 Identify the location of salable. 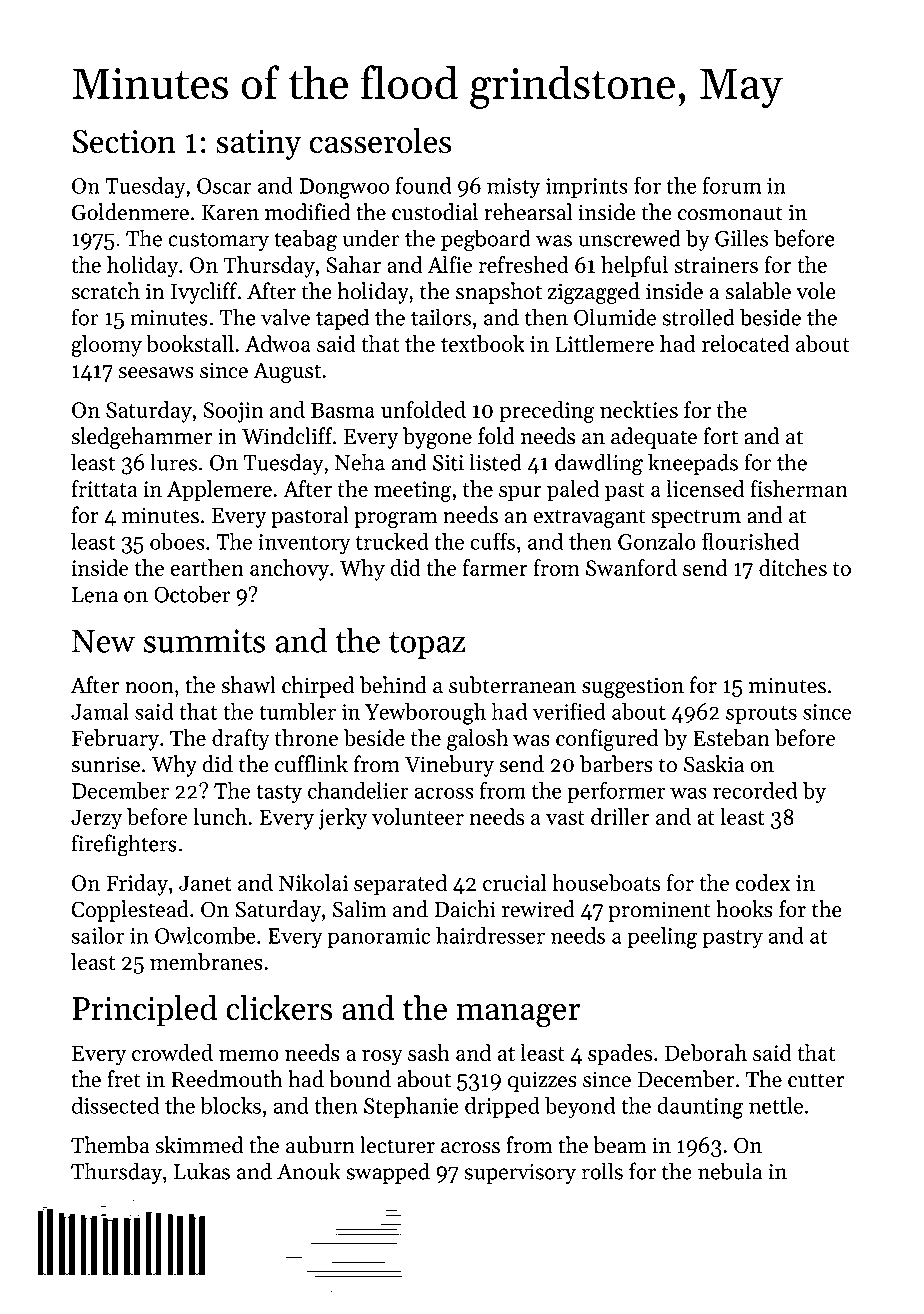
(758, 291).
